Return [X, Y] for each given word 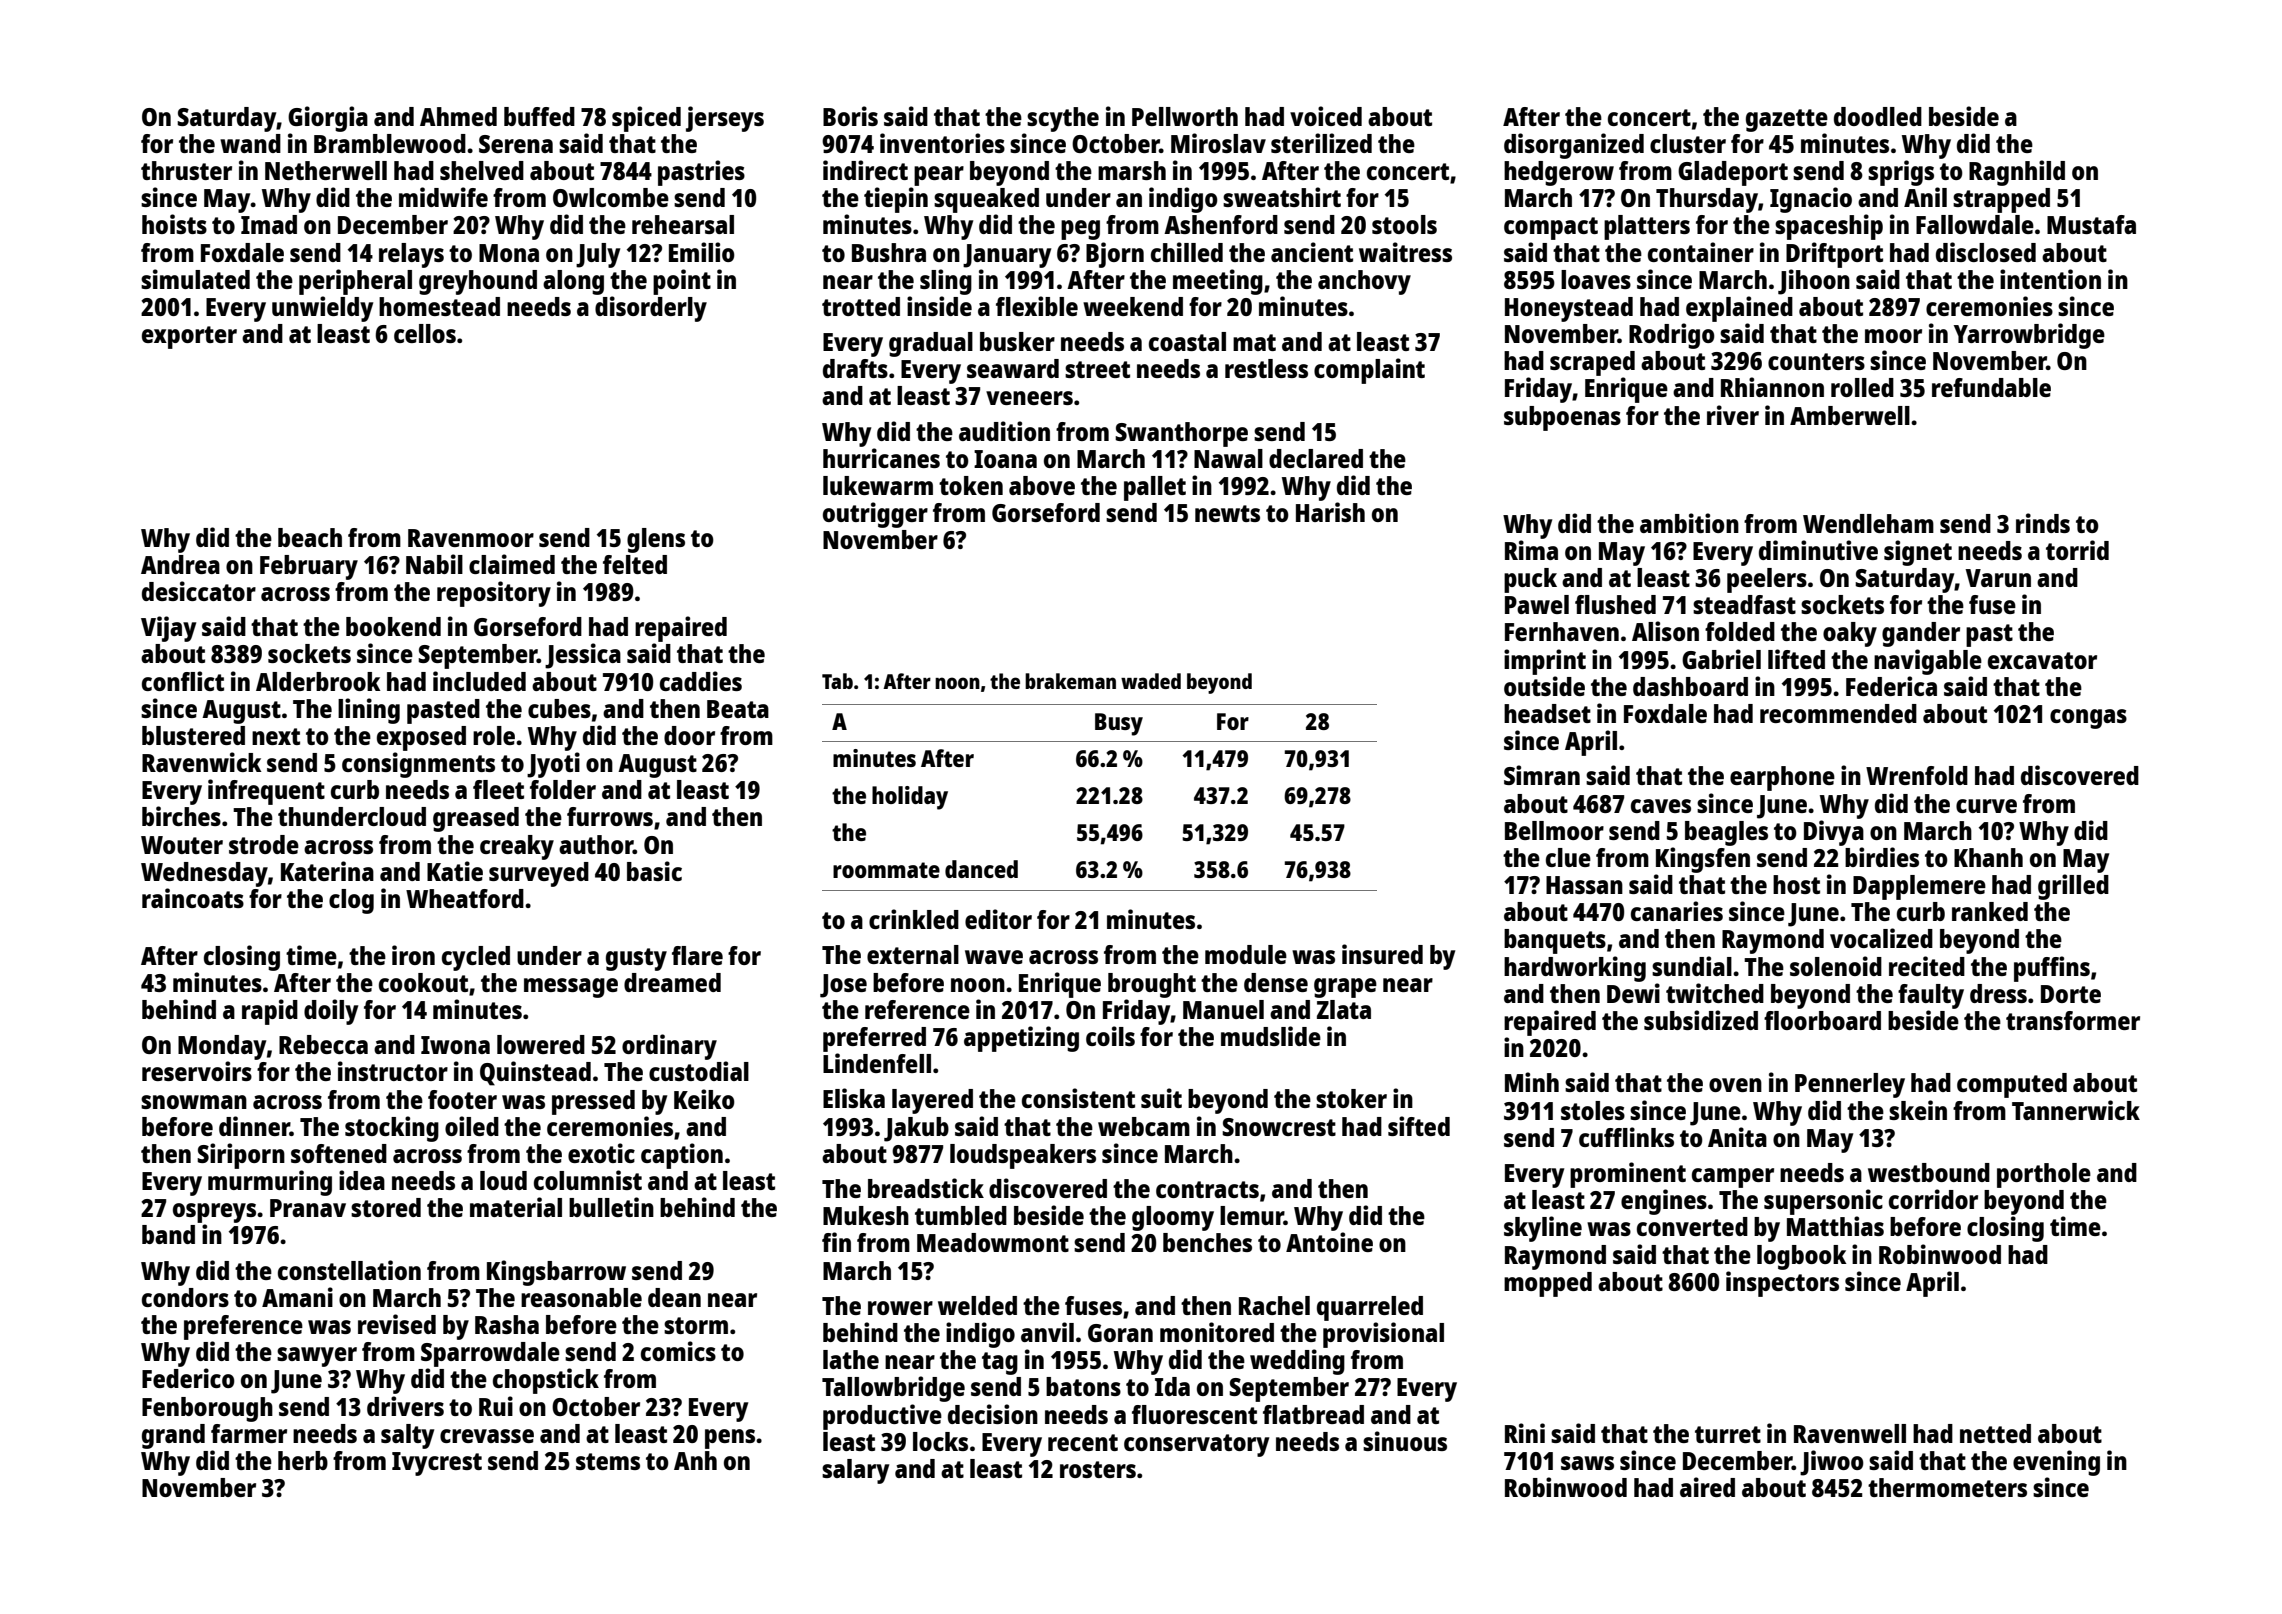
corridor [1933, 1199]
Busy [1119, 724]
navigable [1928, 662]
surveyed [539, 874]
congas [2088, 719]
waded [1151, 681]
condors [185, 1297]
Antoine [1329, 1242]
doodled [1878, 116]
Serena [516, 144]
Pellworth [1185, 116]
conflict [183, 681]
